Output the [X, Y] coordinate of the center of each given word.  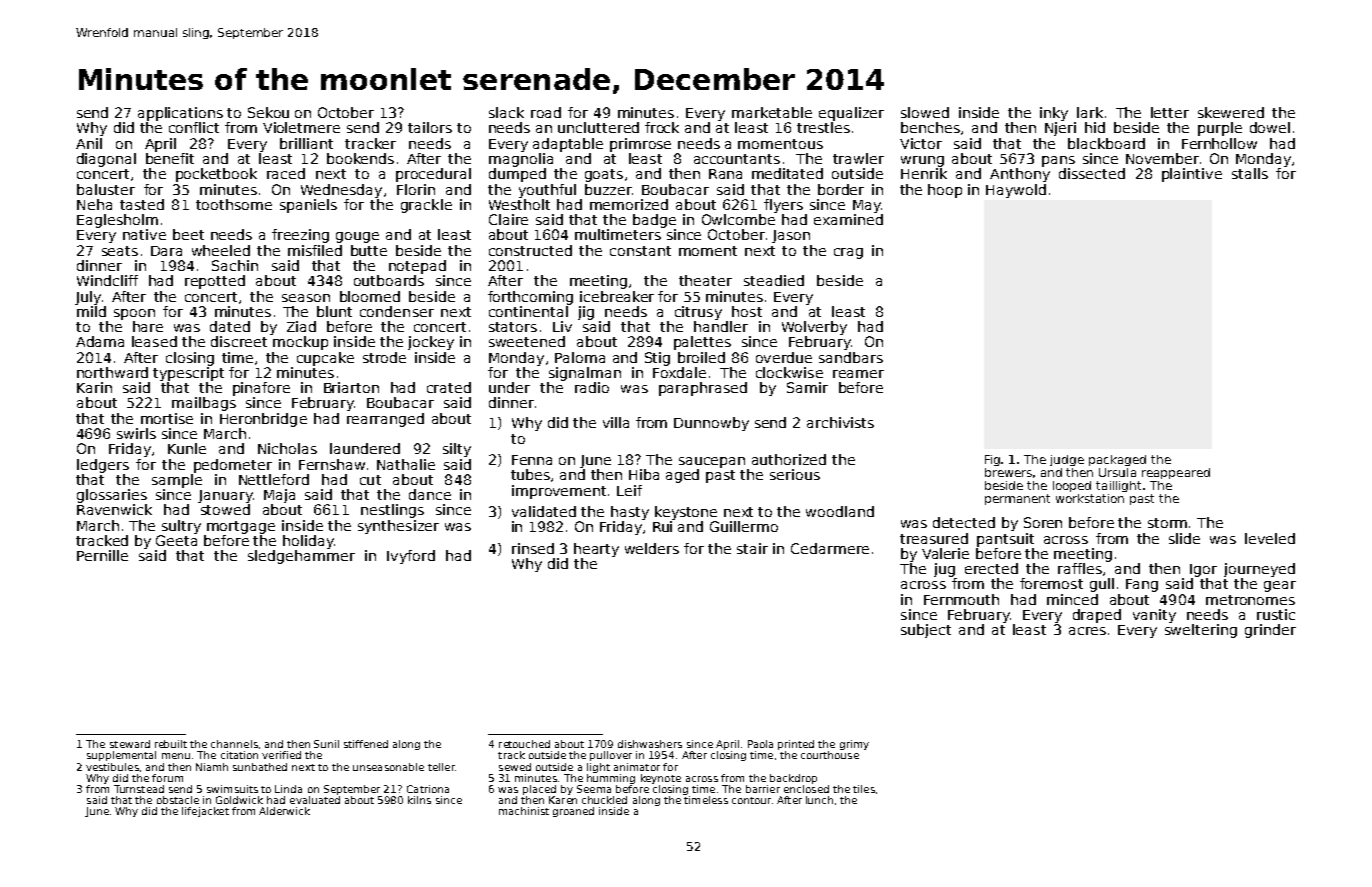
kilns [419, 800]
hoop [945, 191]
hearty [596, 550]
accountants [737, 159]
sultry [181, 527]
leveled [1270, 538]
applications [180, 114]
